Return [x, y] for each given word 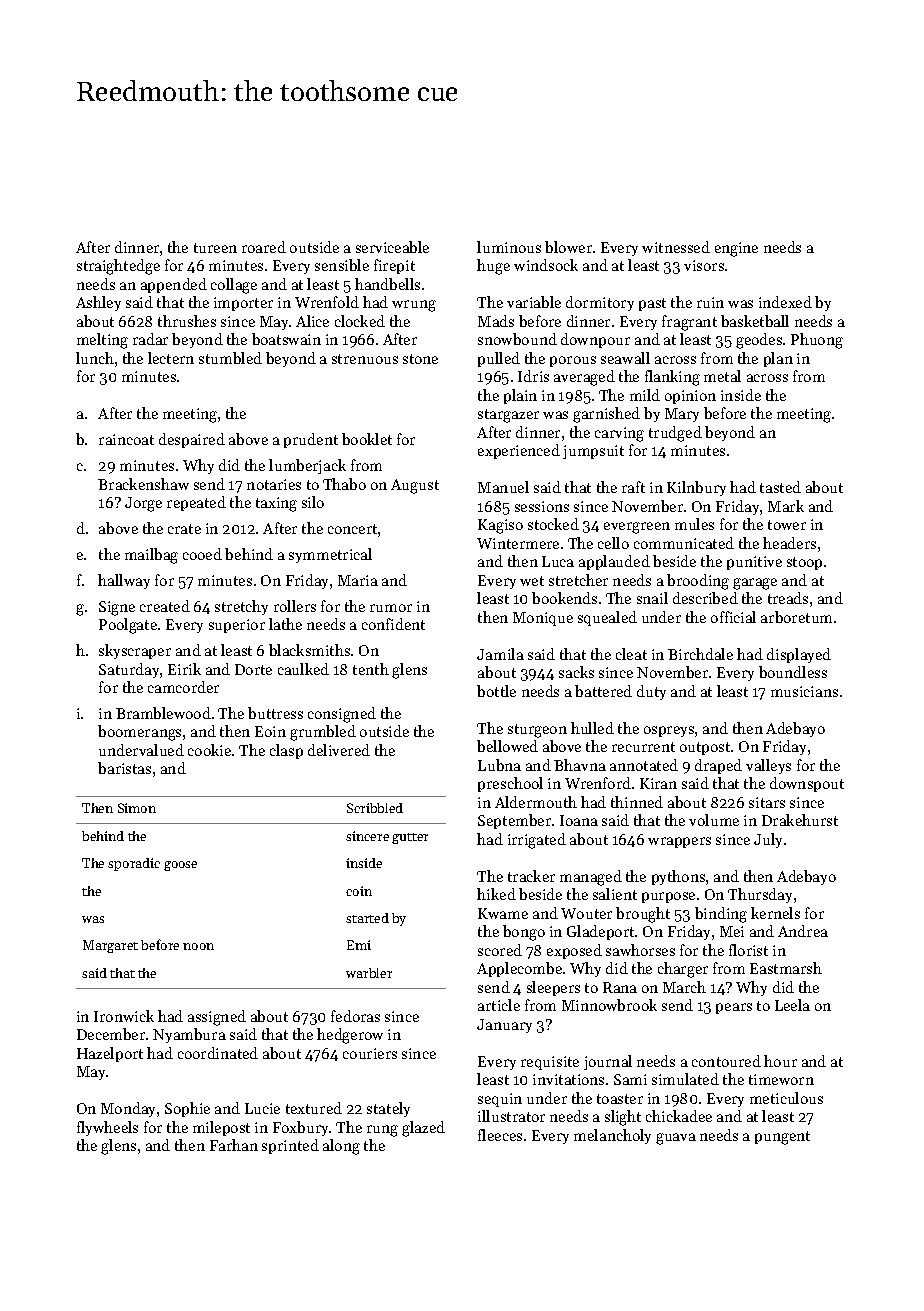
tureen [215, 248]
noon [198, 946]
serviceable [392, 247]
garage [755, 584]
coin [359, 891]
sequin [500, 1100]
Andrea [803, 931]
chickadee [679, 1116]
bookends [564, 598]
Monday [128, 1109]
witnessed [676, 247]
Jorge [143, 504]
